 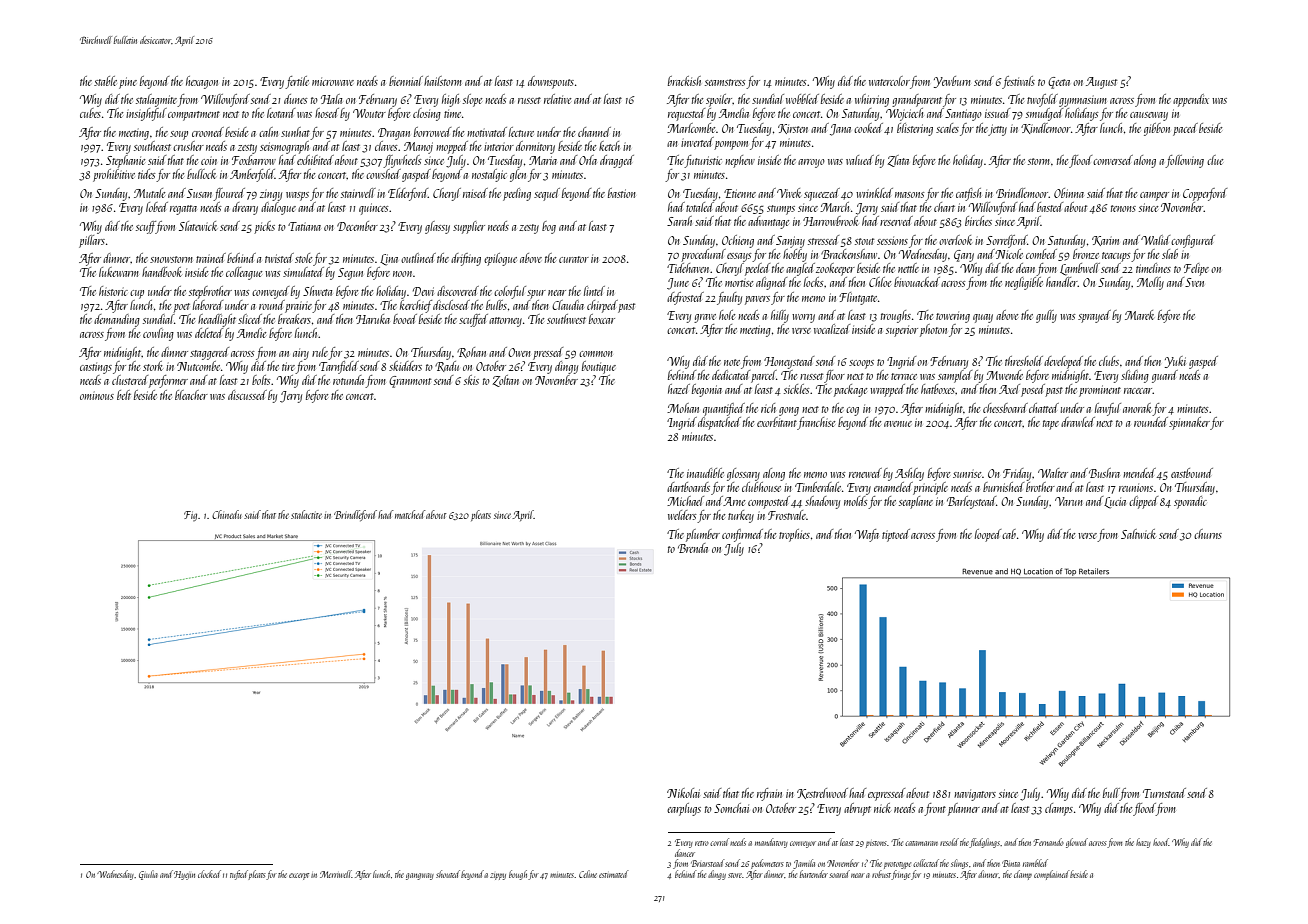 I want to click on cubes, so click(x=90, y=113).
